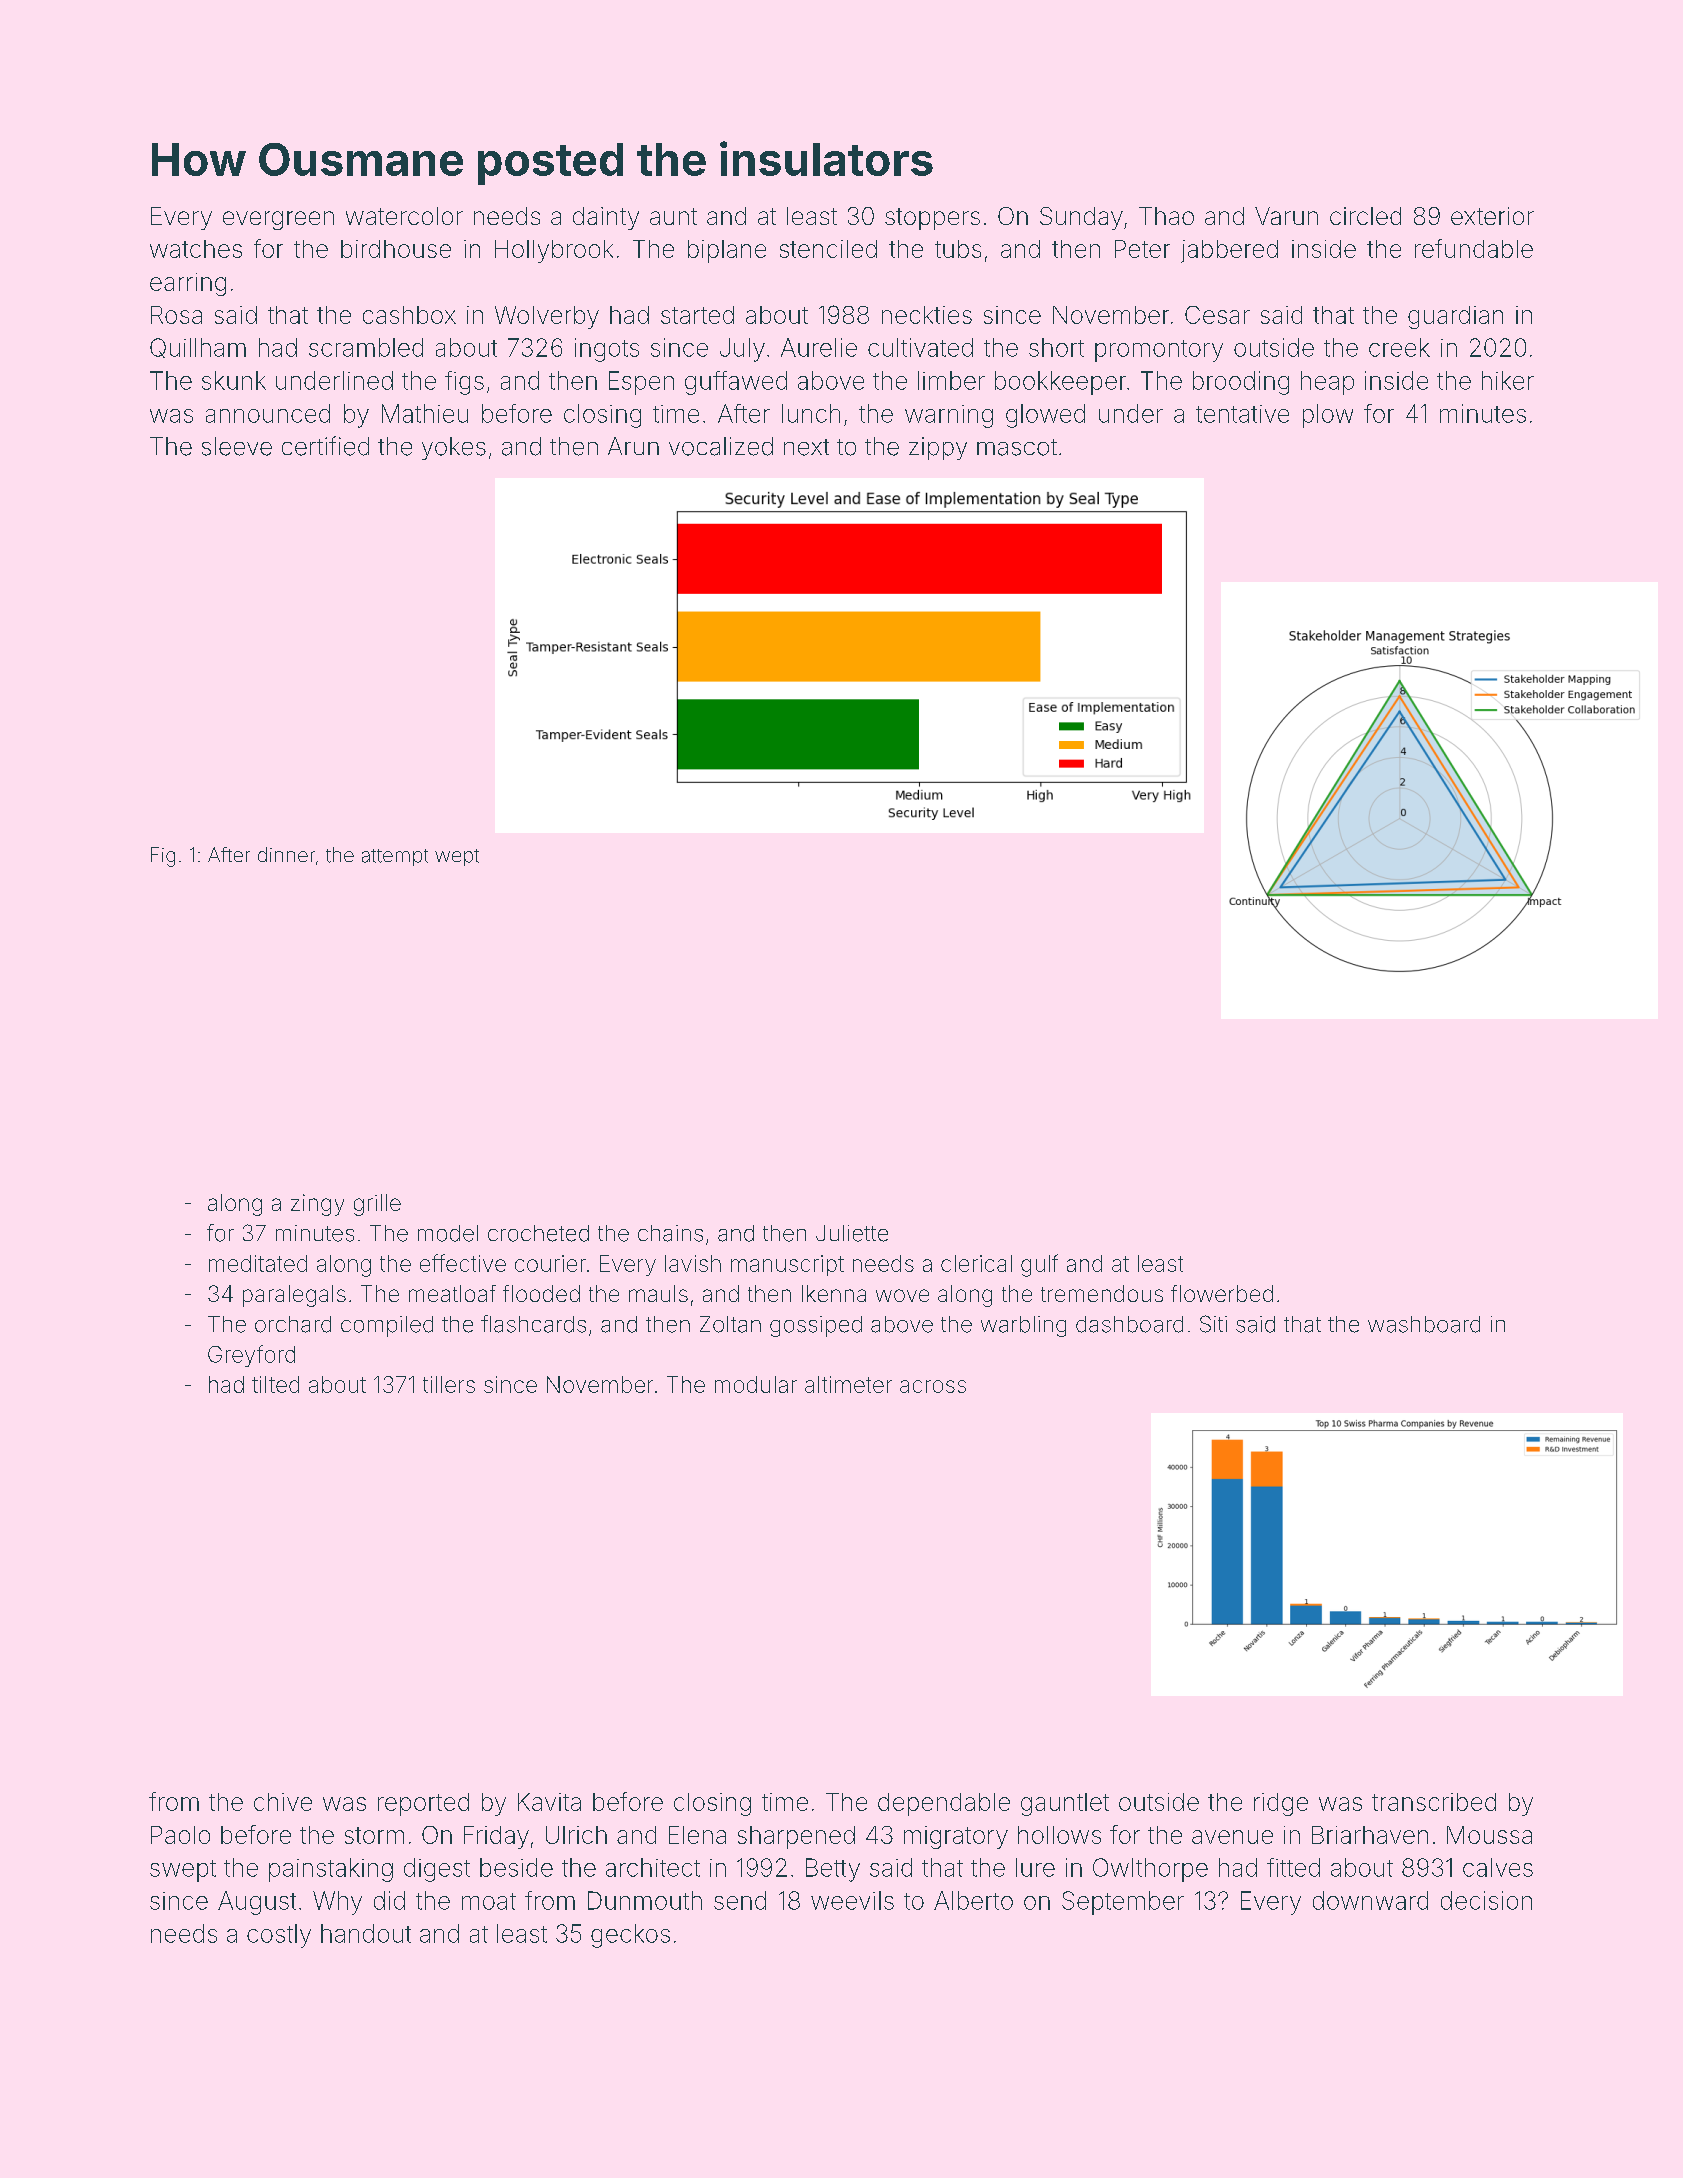  Describe the element at coordinates (1370, 1900) in the screenshot. I see `downward` at that location.
